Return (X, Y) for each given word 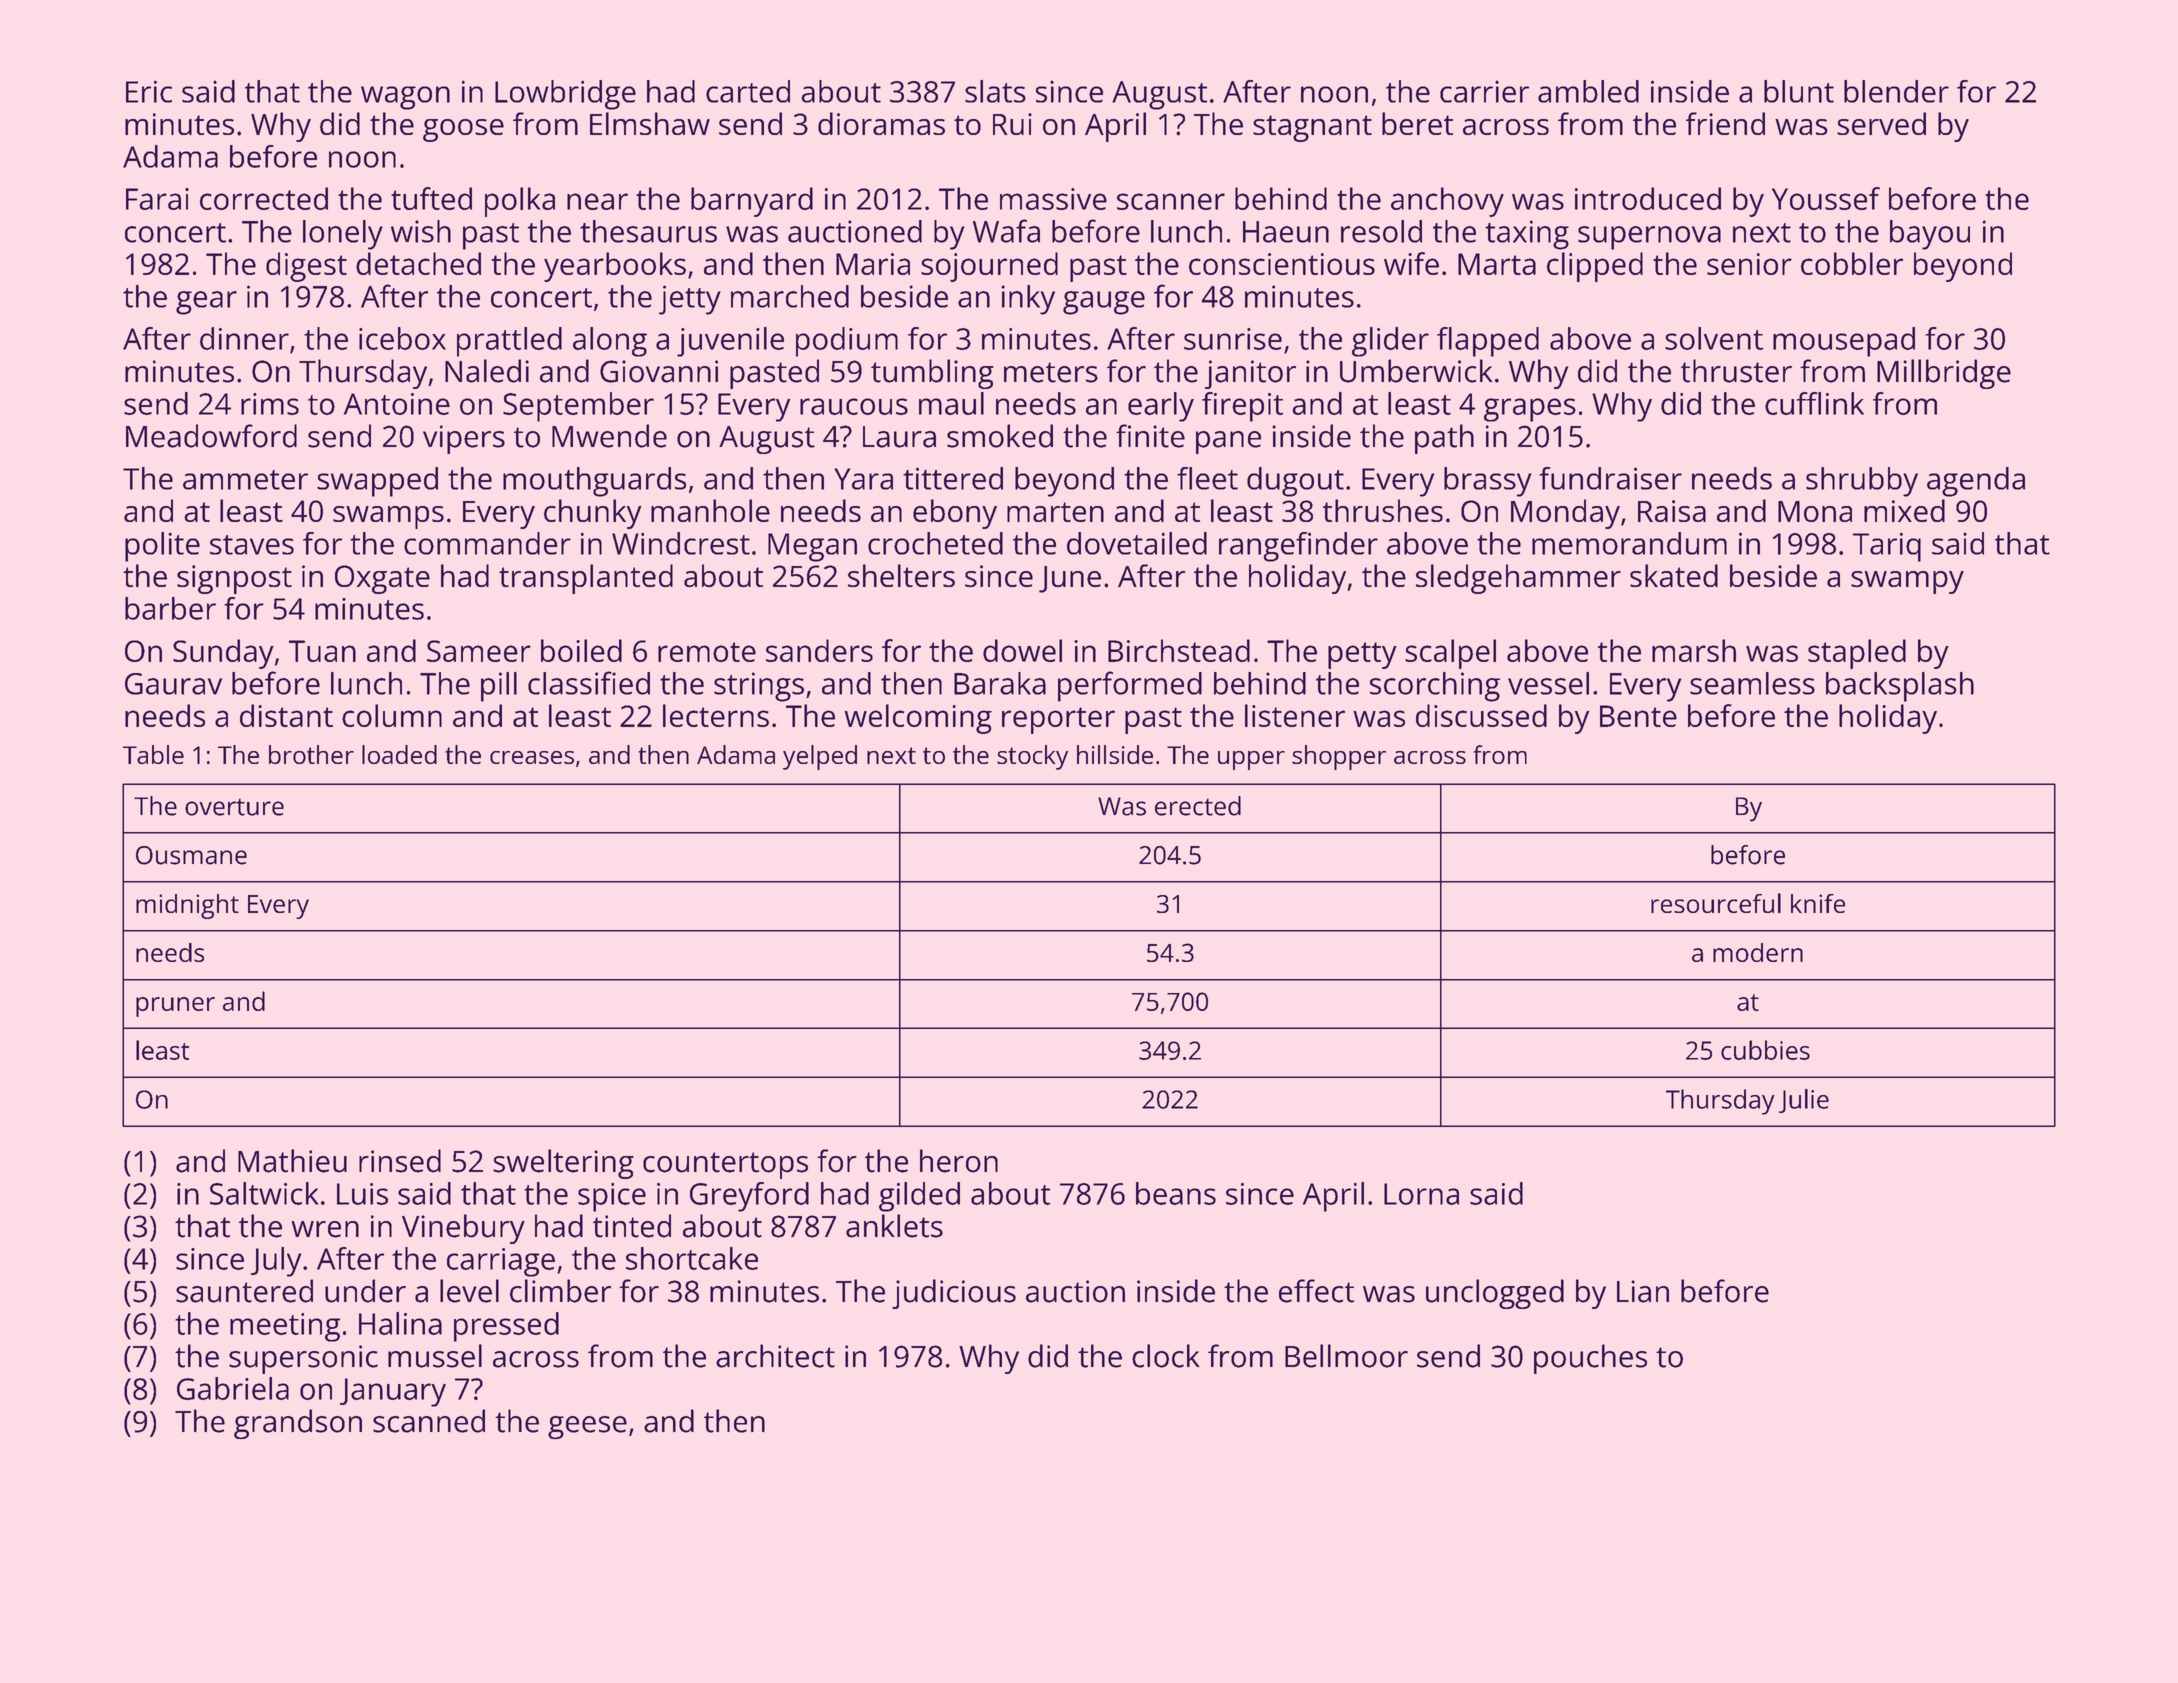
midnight (187, 906)
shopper (1339, 757)
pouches (1590, 1359)
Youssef (1826, 198)
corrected (264, 198)
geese (587, 1427)
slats (995, 91)
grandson (298, 1424)
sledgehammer (1518, 579)
